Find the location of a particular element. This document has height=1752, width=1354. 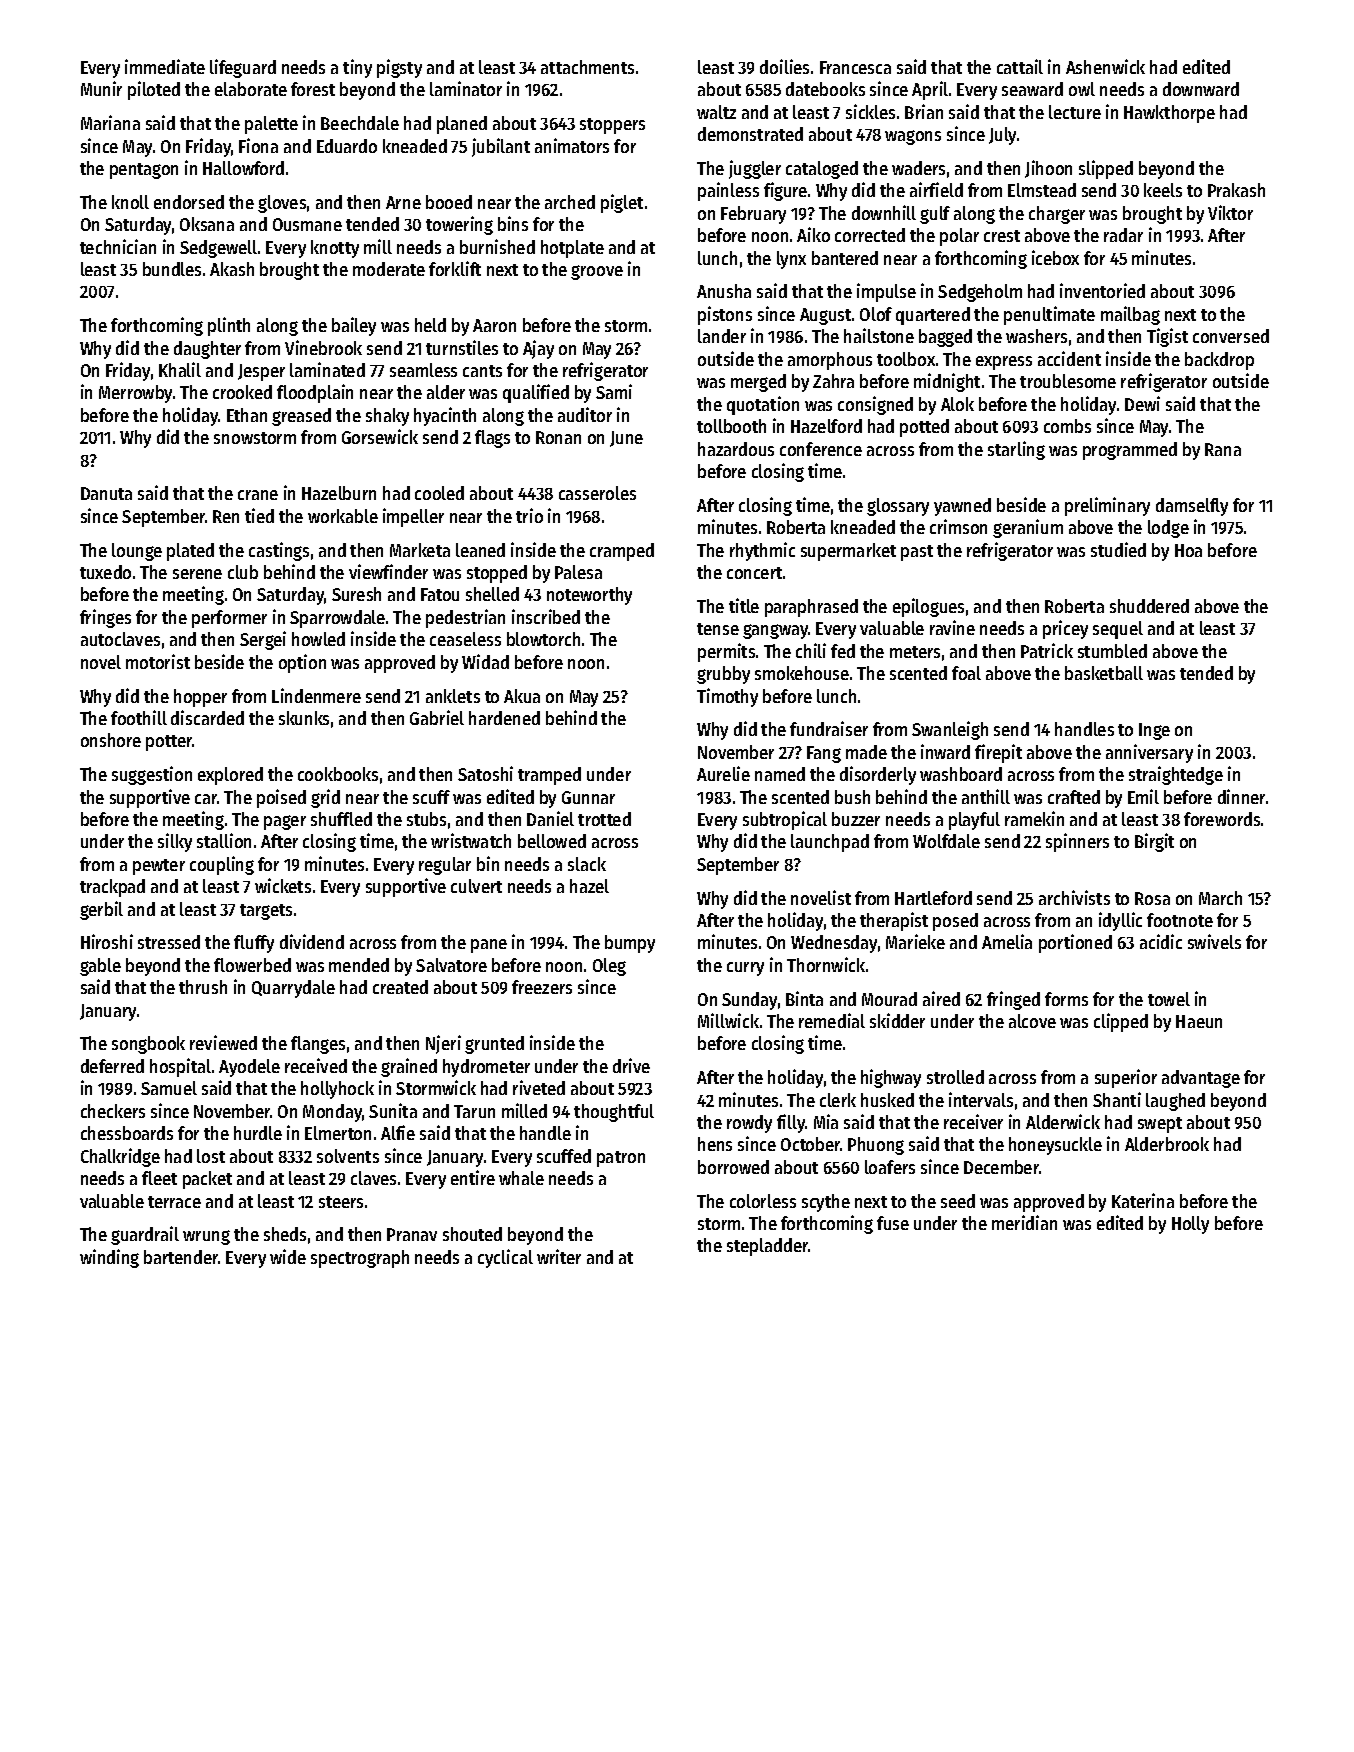

trotted is located at coordinates (604, 819).
